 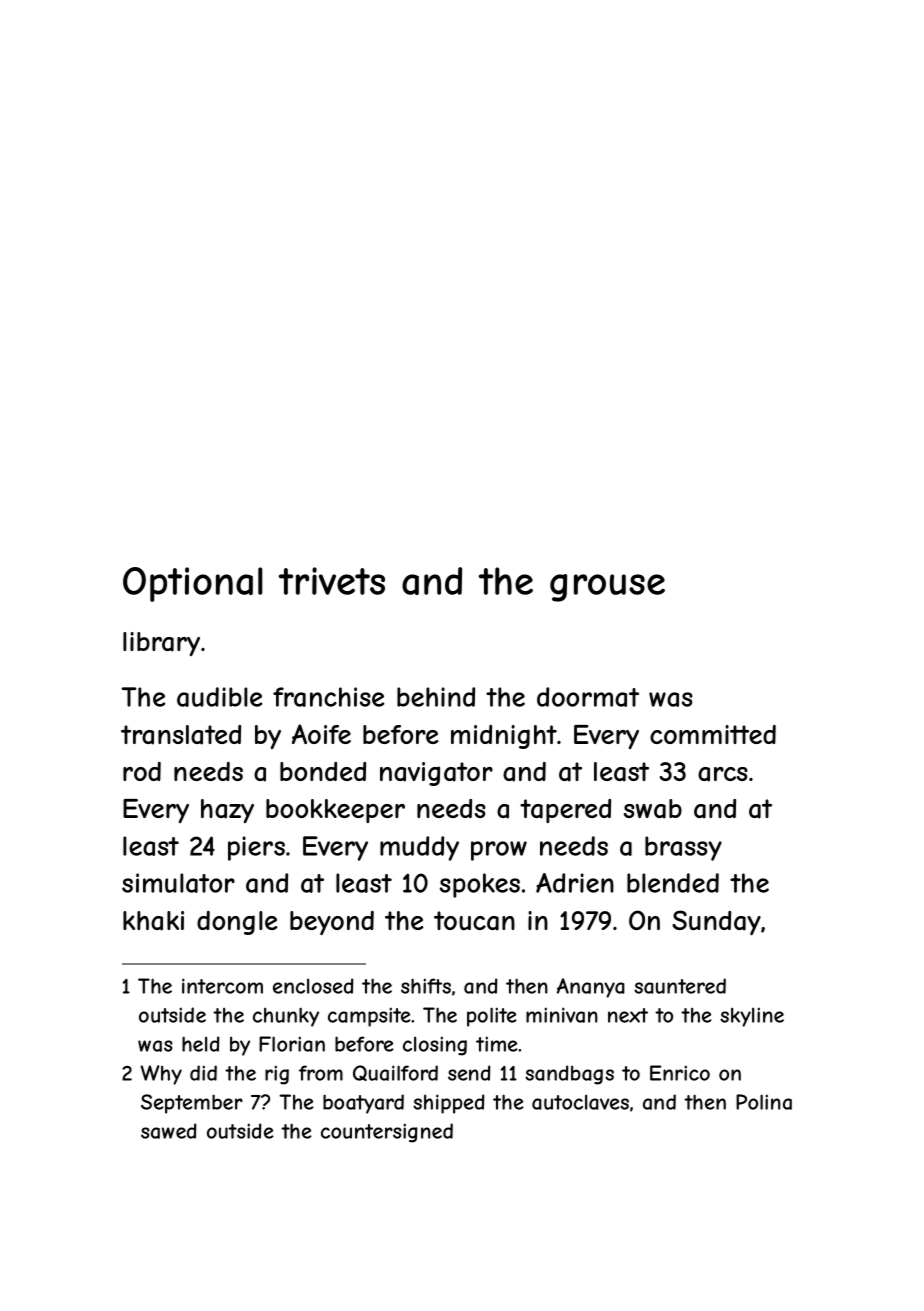 What do you see at coordinates (328, 697) in the document?
I see `franchise` at bounding box center [328, 697].
